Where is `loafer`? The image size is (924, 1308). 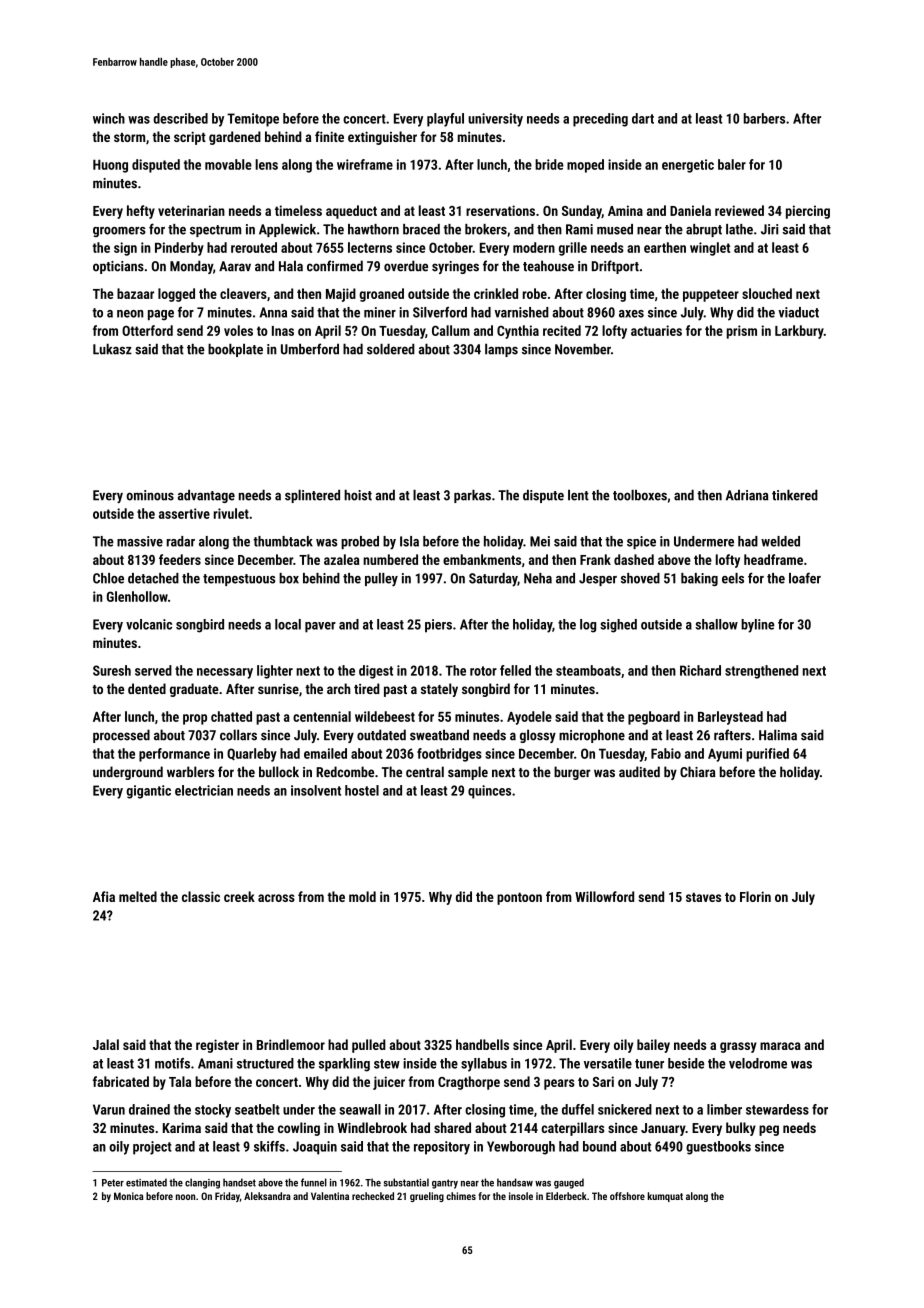 loafer is located at coordinates (805, 578).
